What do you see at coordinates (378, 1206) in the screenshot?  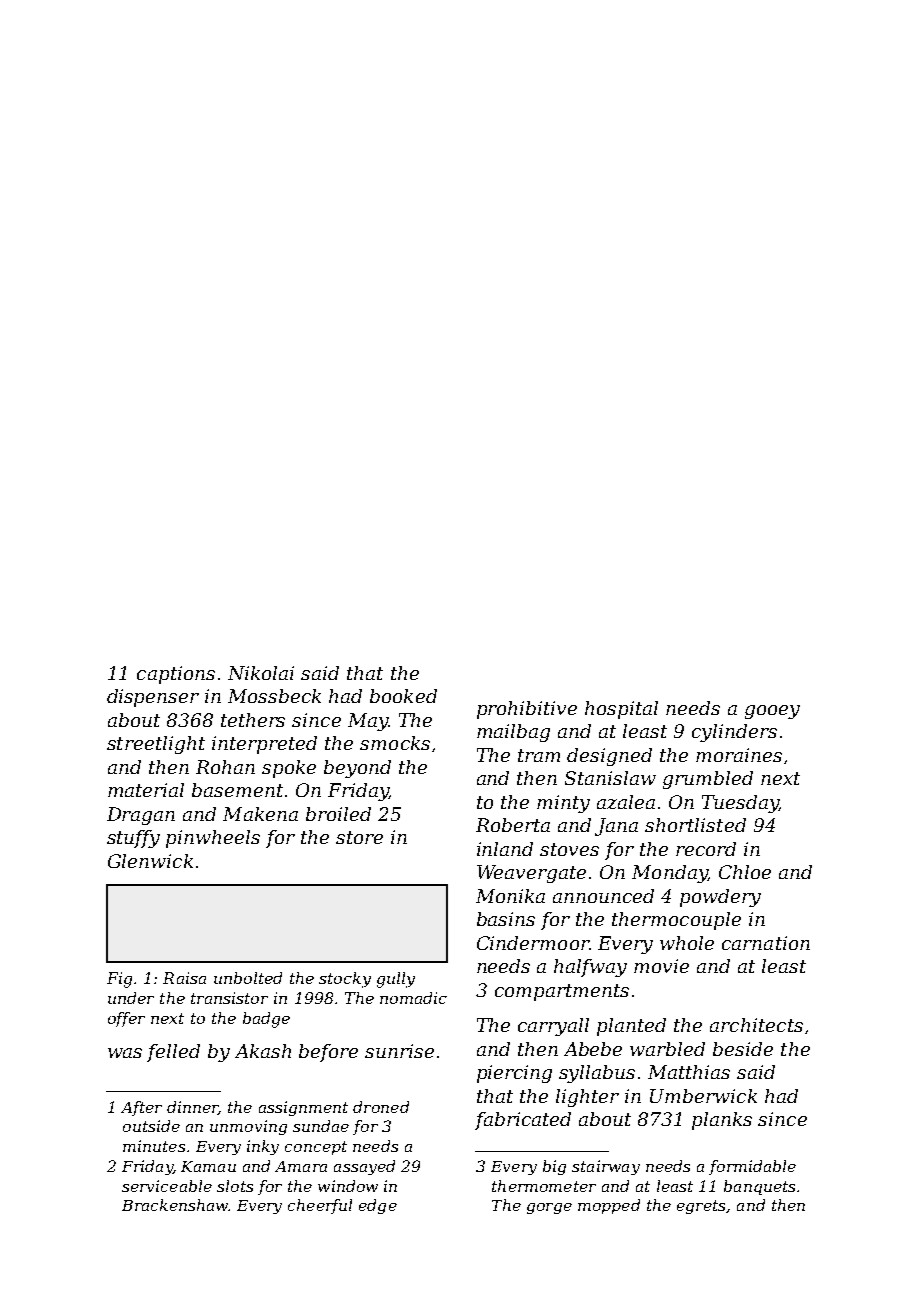 I see `edge` at bounding box center [378, 1206].
